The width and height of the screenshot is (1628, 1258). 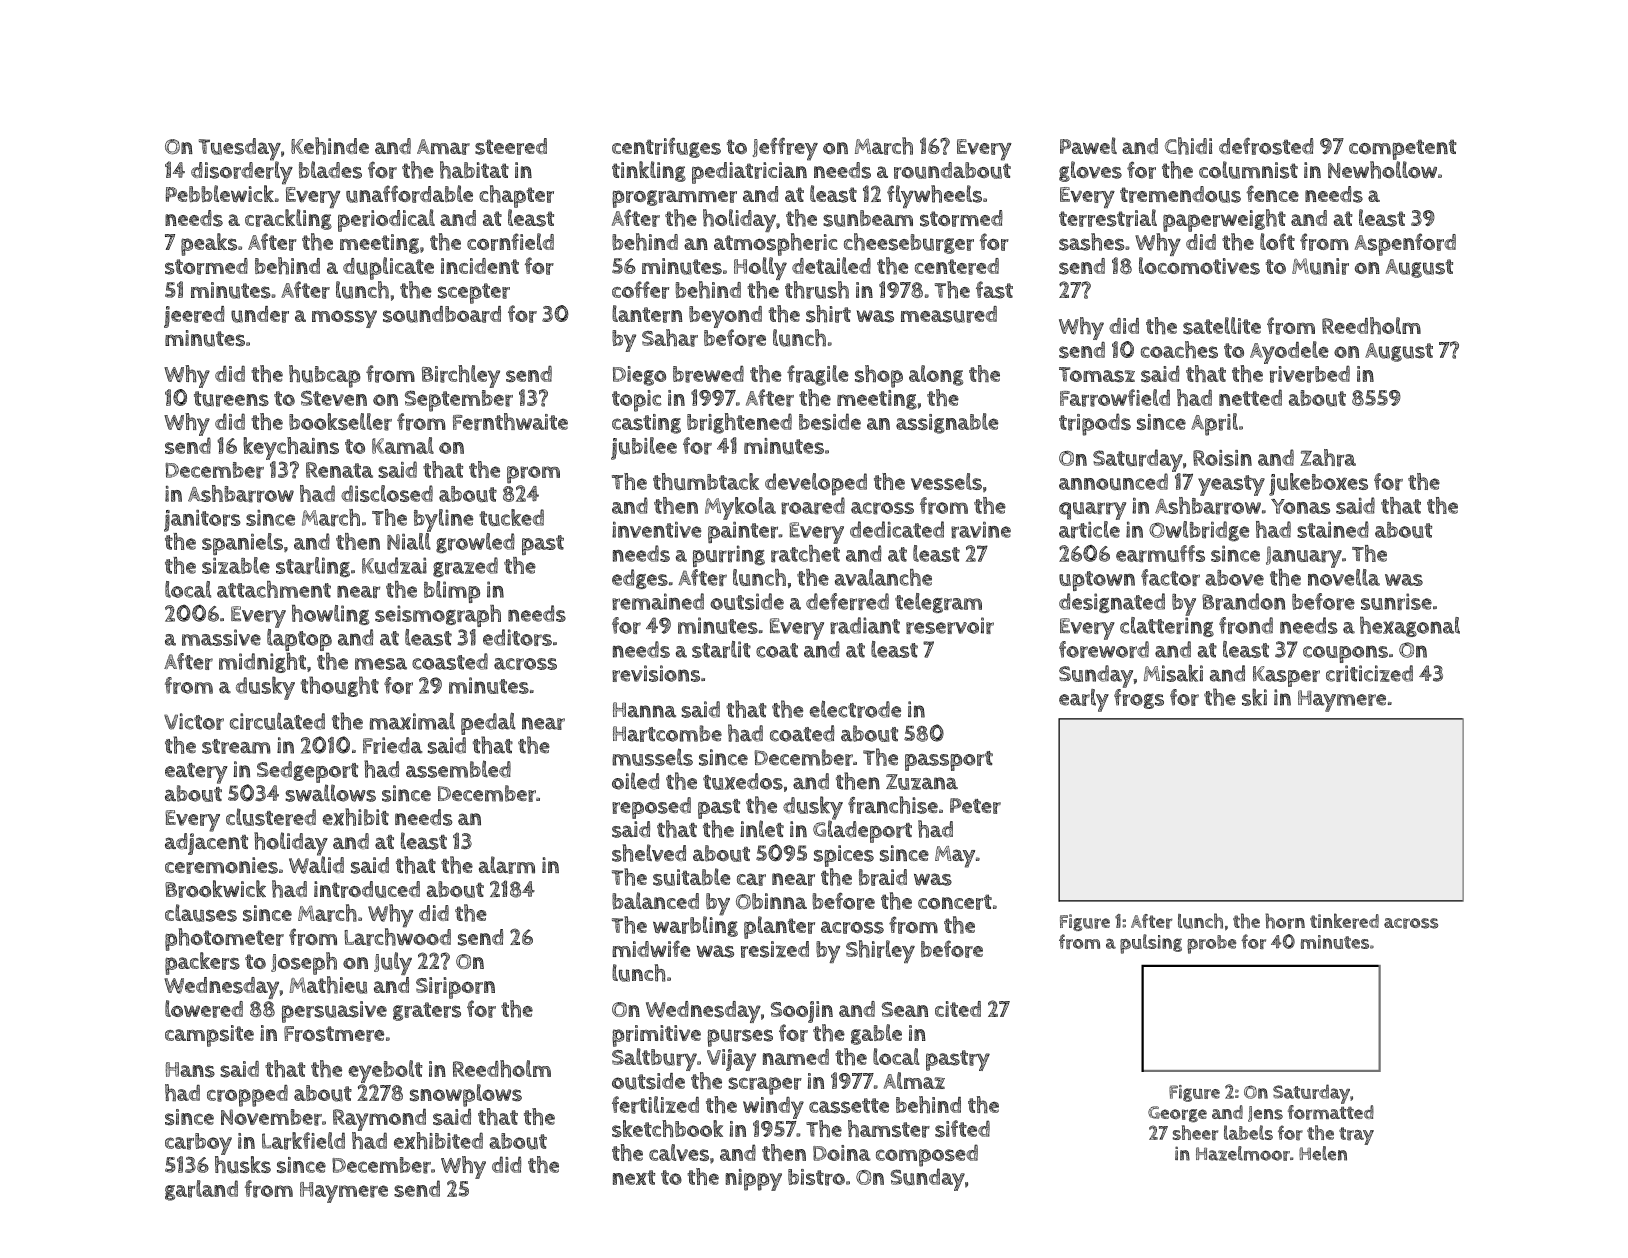 I want to click on coaches, so click(x=1179, y=350).
